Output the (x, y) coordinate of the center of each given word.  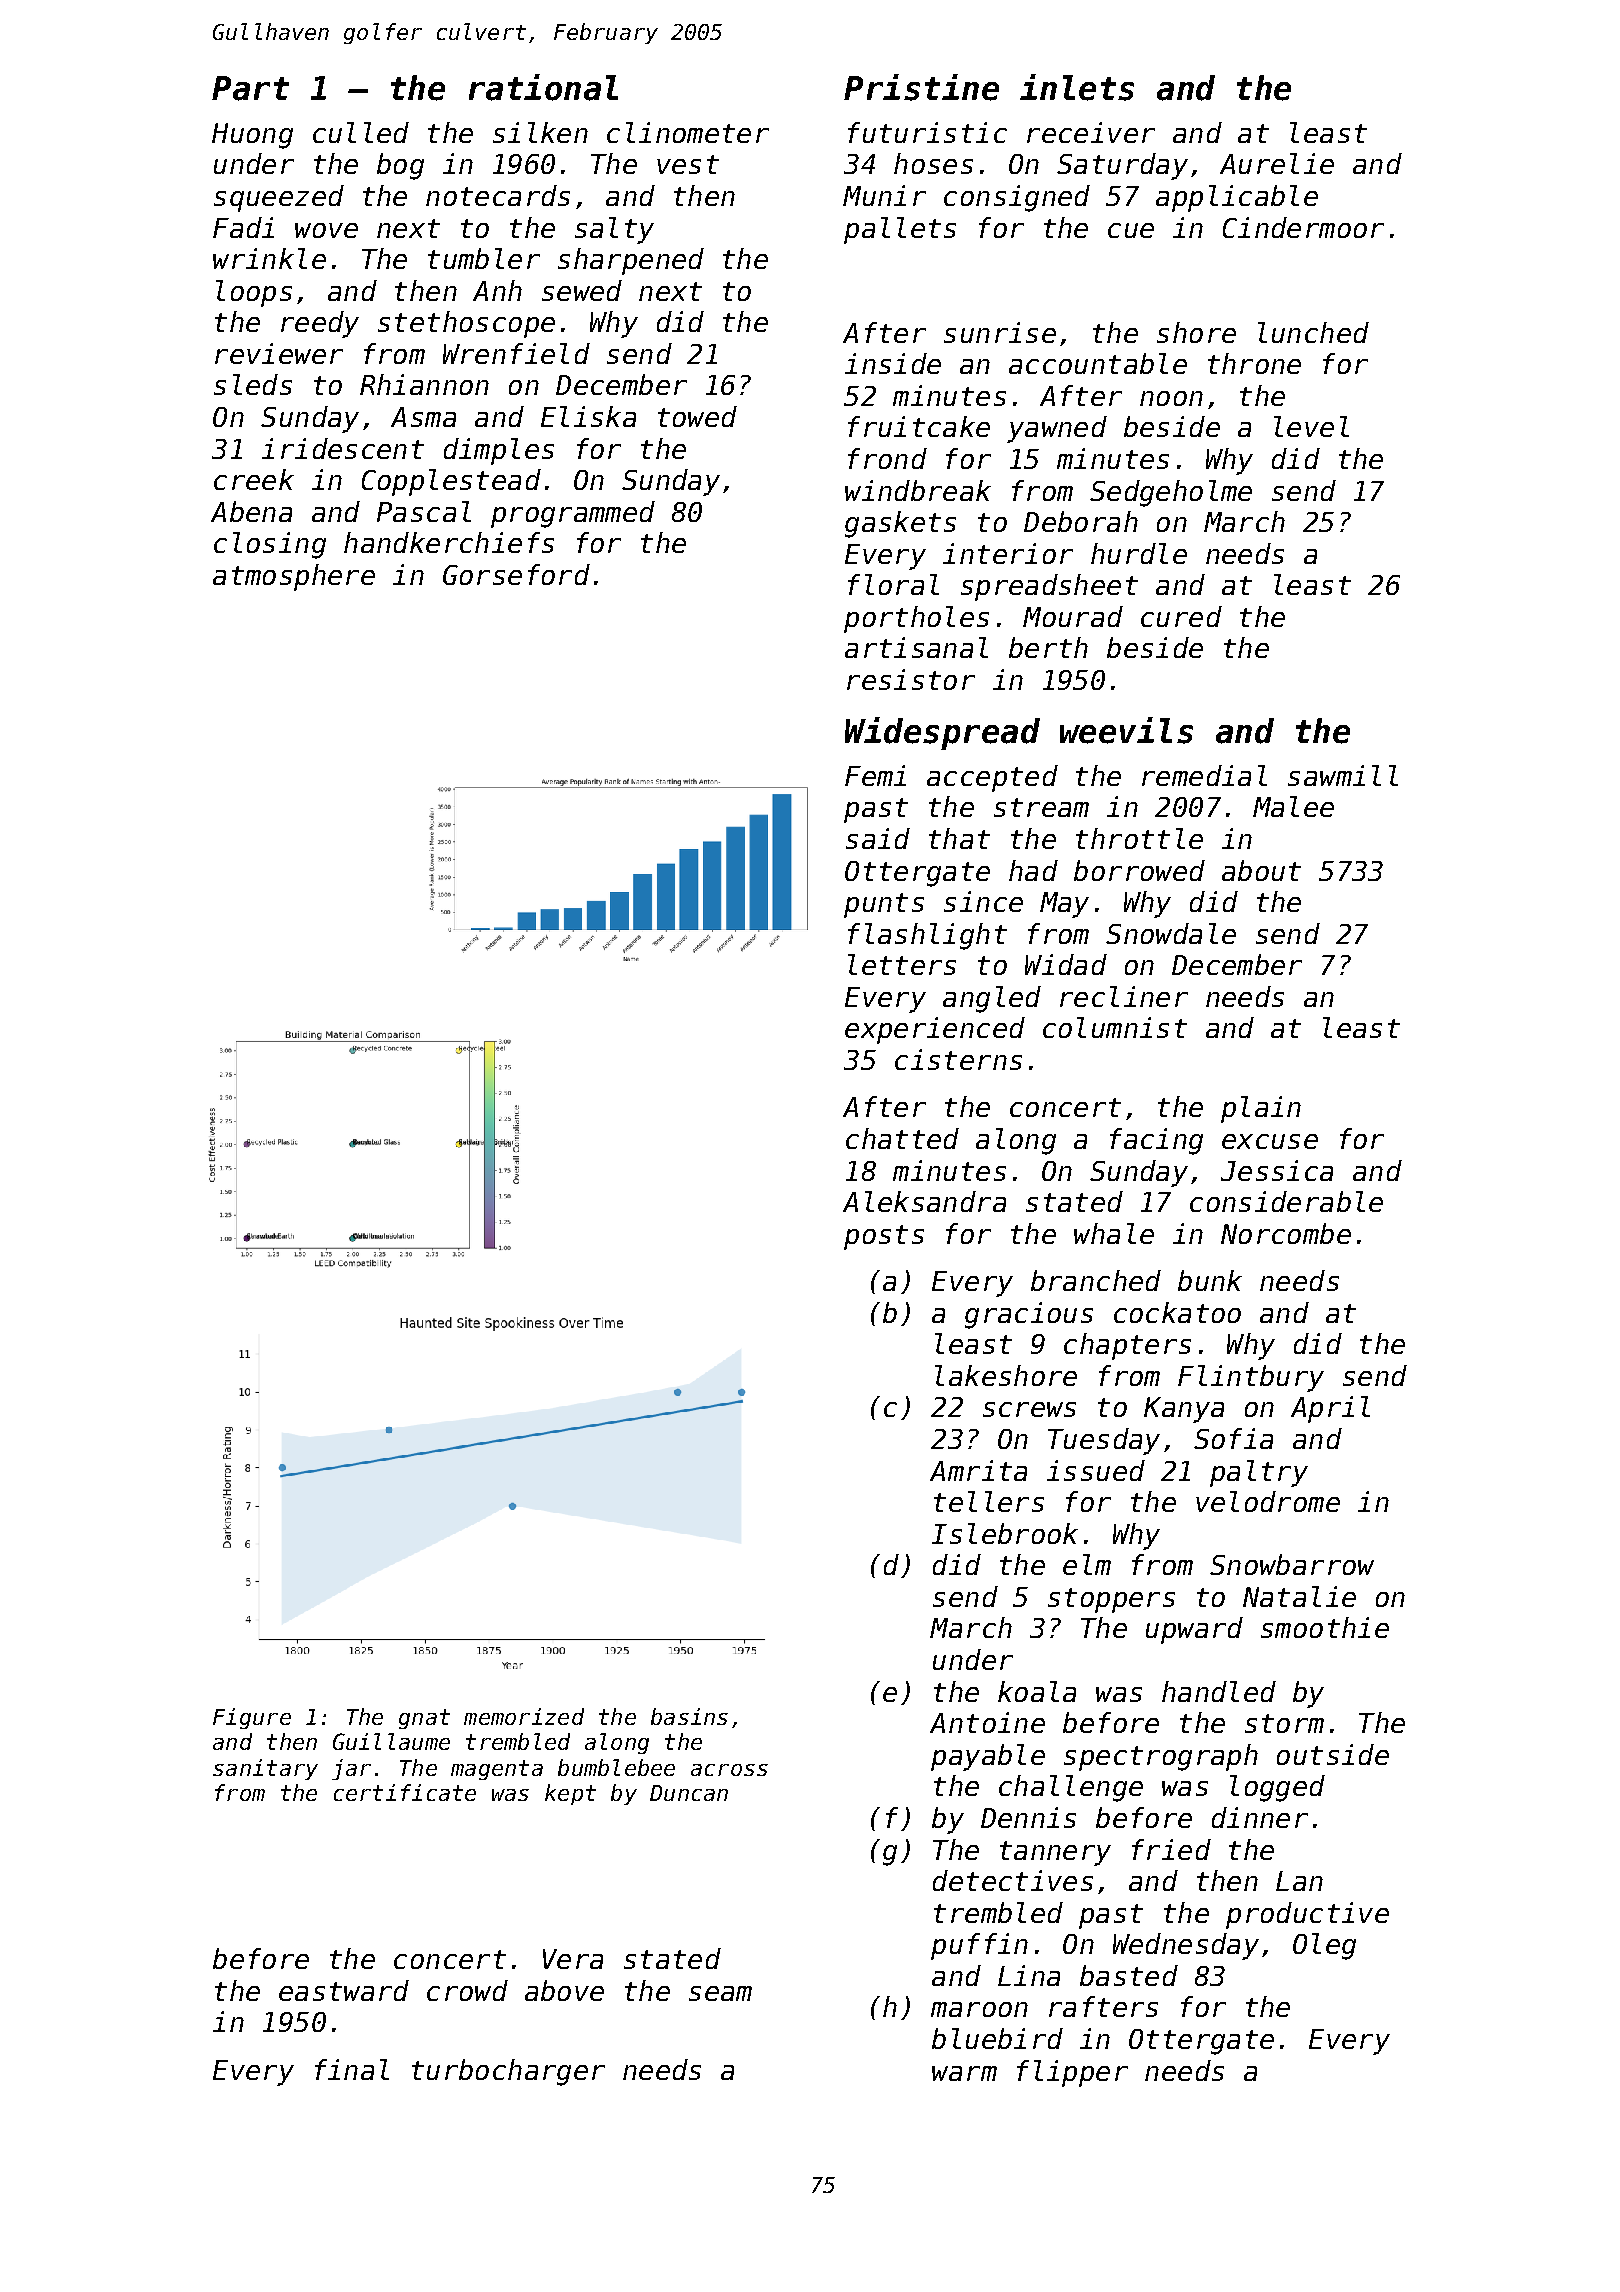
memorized (524, 1716)
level (1311, 426)
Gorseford (516, 574)
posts (884, 1237)
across (729, 1770)
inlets (1077, 87)
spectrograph (1161, 1757)
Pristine (921, 87)
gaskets (900, 524)
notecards (498, 195)
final (352, 2069)
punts (884, 905)
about (1261, 870)
